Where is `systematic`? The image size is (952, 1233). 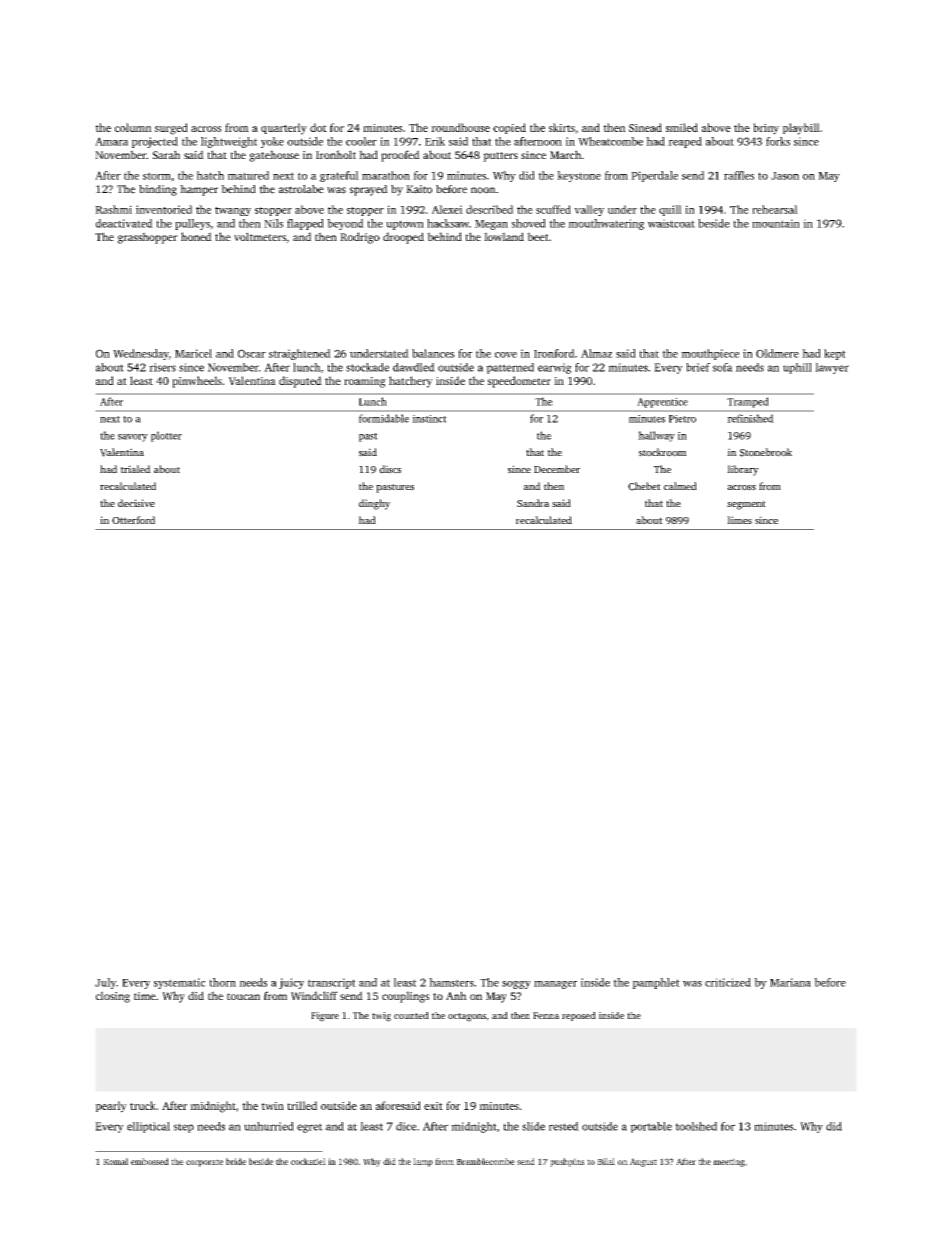 systematic is located at coordinates (180, 983).
